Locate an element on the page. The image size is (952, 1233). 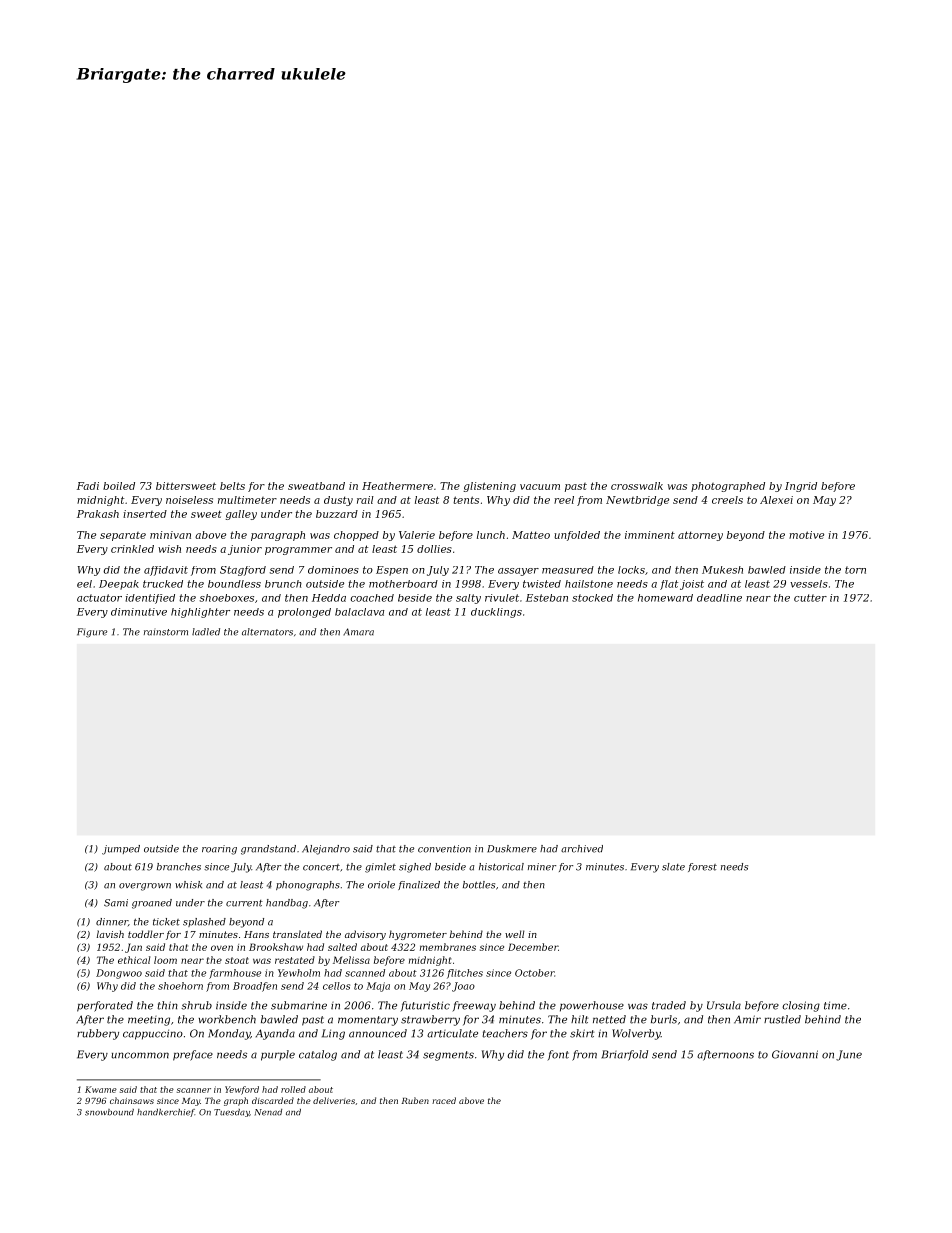
Duskmere is located at coordinates (512, 849).
